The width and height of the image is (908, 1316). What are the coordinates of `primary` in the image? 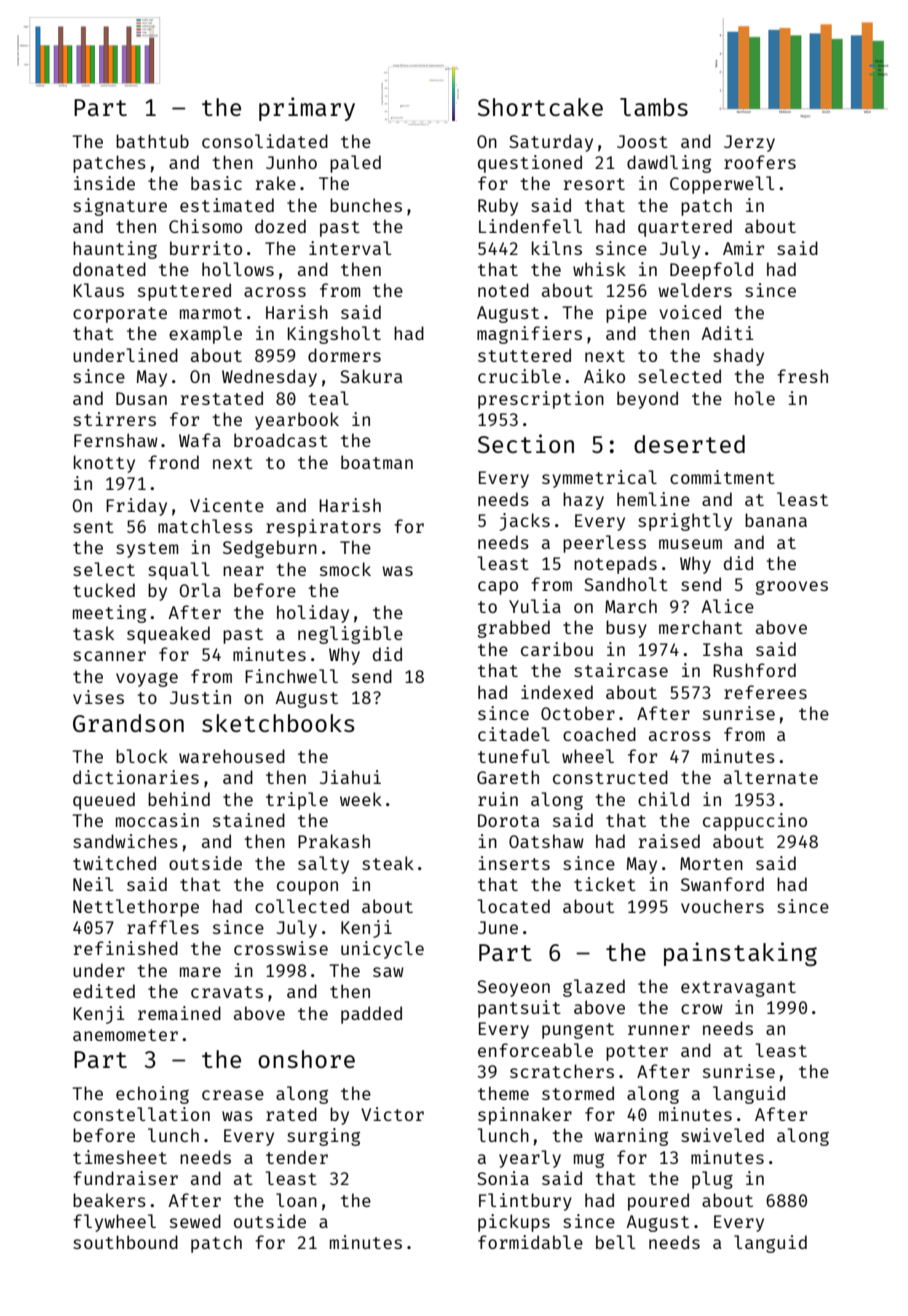 It's located at (307, 109).
